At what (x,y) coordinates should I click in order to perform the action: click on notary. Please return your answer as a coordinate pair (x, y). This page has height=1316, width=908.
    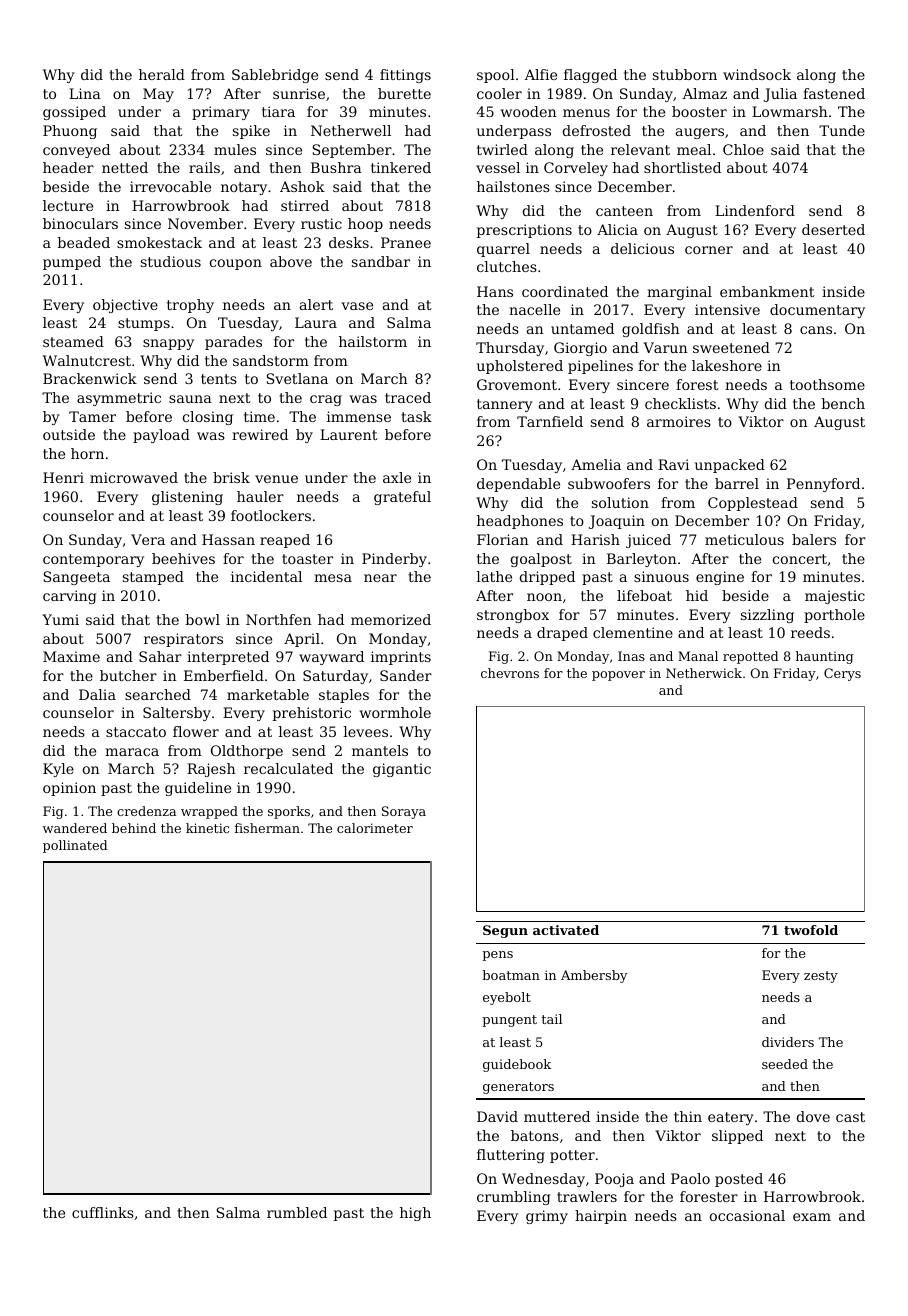
    Looking at the image, I should click on (244, 188).
